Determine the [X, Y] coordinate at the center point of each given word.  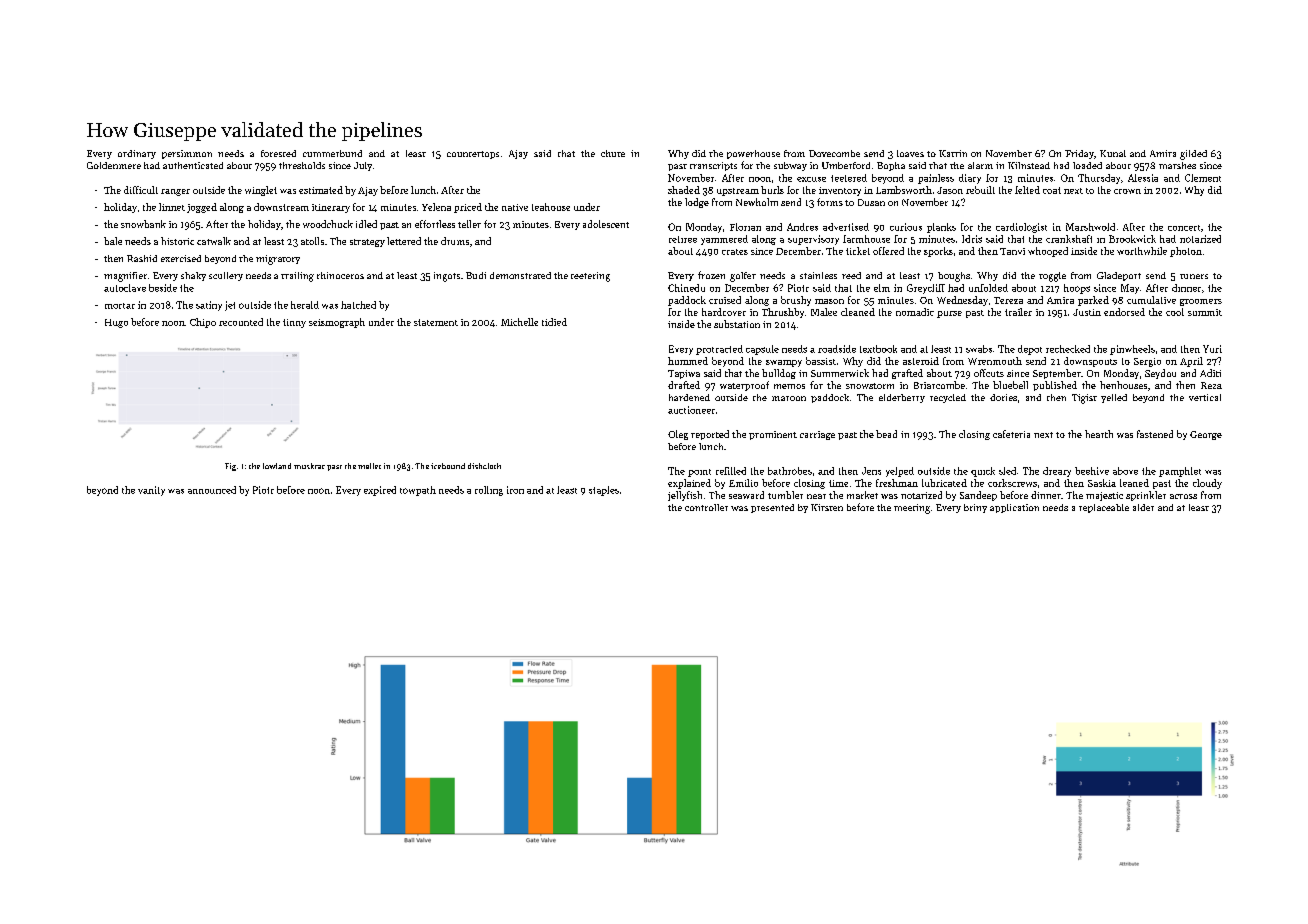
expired [380, 491]
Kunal [1113, 153]
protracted [719, 350]
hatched [358, 305]
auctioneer [691, 410]
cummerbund [332, 153]
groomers [1201, 302]
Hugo [116, 323]
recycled [948, 398]
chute [613, 153]
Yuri [1212, 349]
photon [1186, 252]
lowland [277, 466]
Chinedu [686, 288]
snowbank [143, 224]
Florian [745, 227]
